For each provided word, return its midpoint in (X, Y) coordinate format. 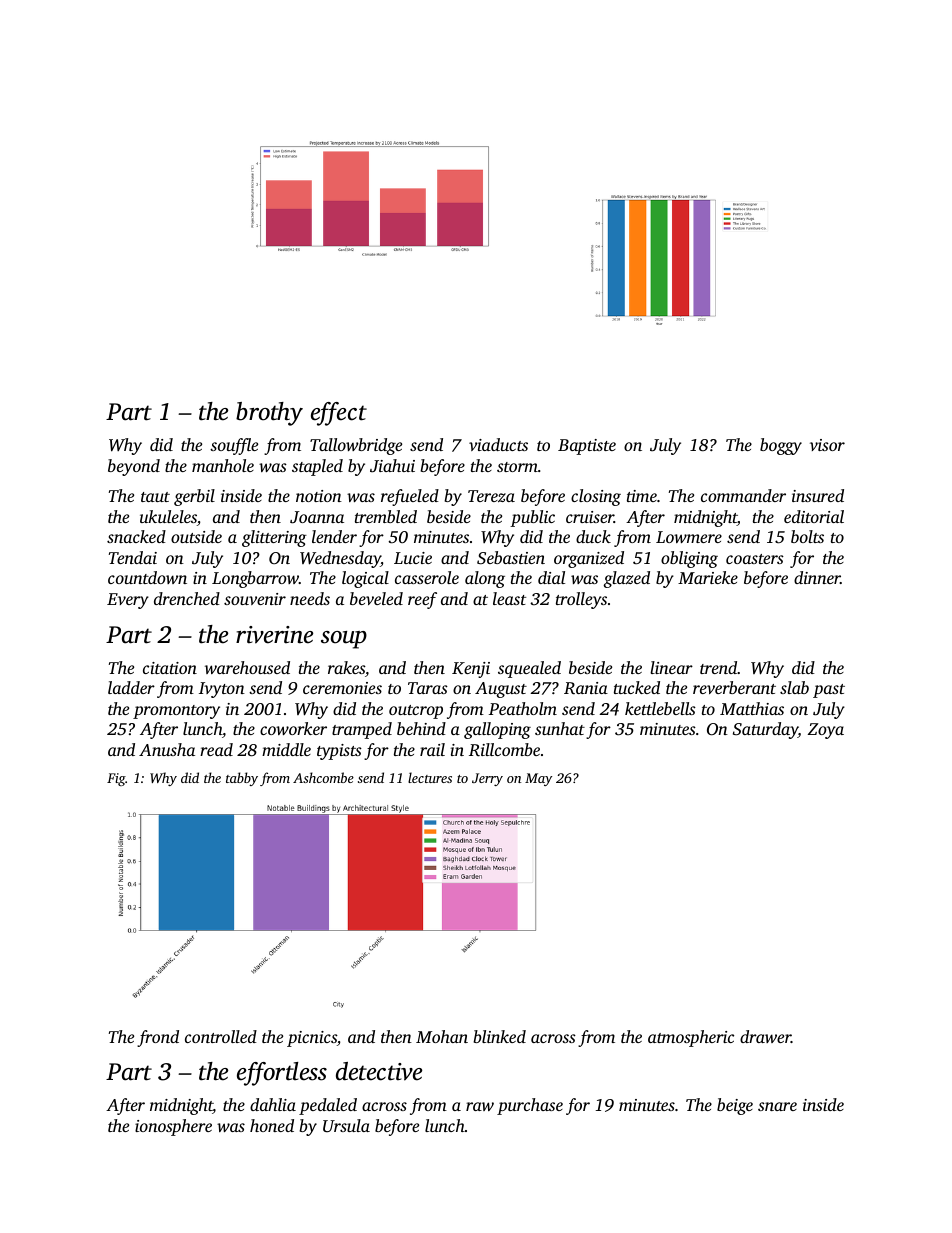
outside (196, 536)
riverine (274, 635)
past (829, 691)
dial (551, 577)
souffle (234, 446)
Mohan (442, 1036)
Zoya (826, 731)
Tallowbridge (356, 446)
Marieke (708, 577)
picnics (312, 1039)
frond (158, 1038)
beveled (376, 598)
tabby (242, 779)
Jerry (487, 779)
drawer (765, 1036)
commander (743, 495)
